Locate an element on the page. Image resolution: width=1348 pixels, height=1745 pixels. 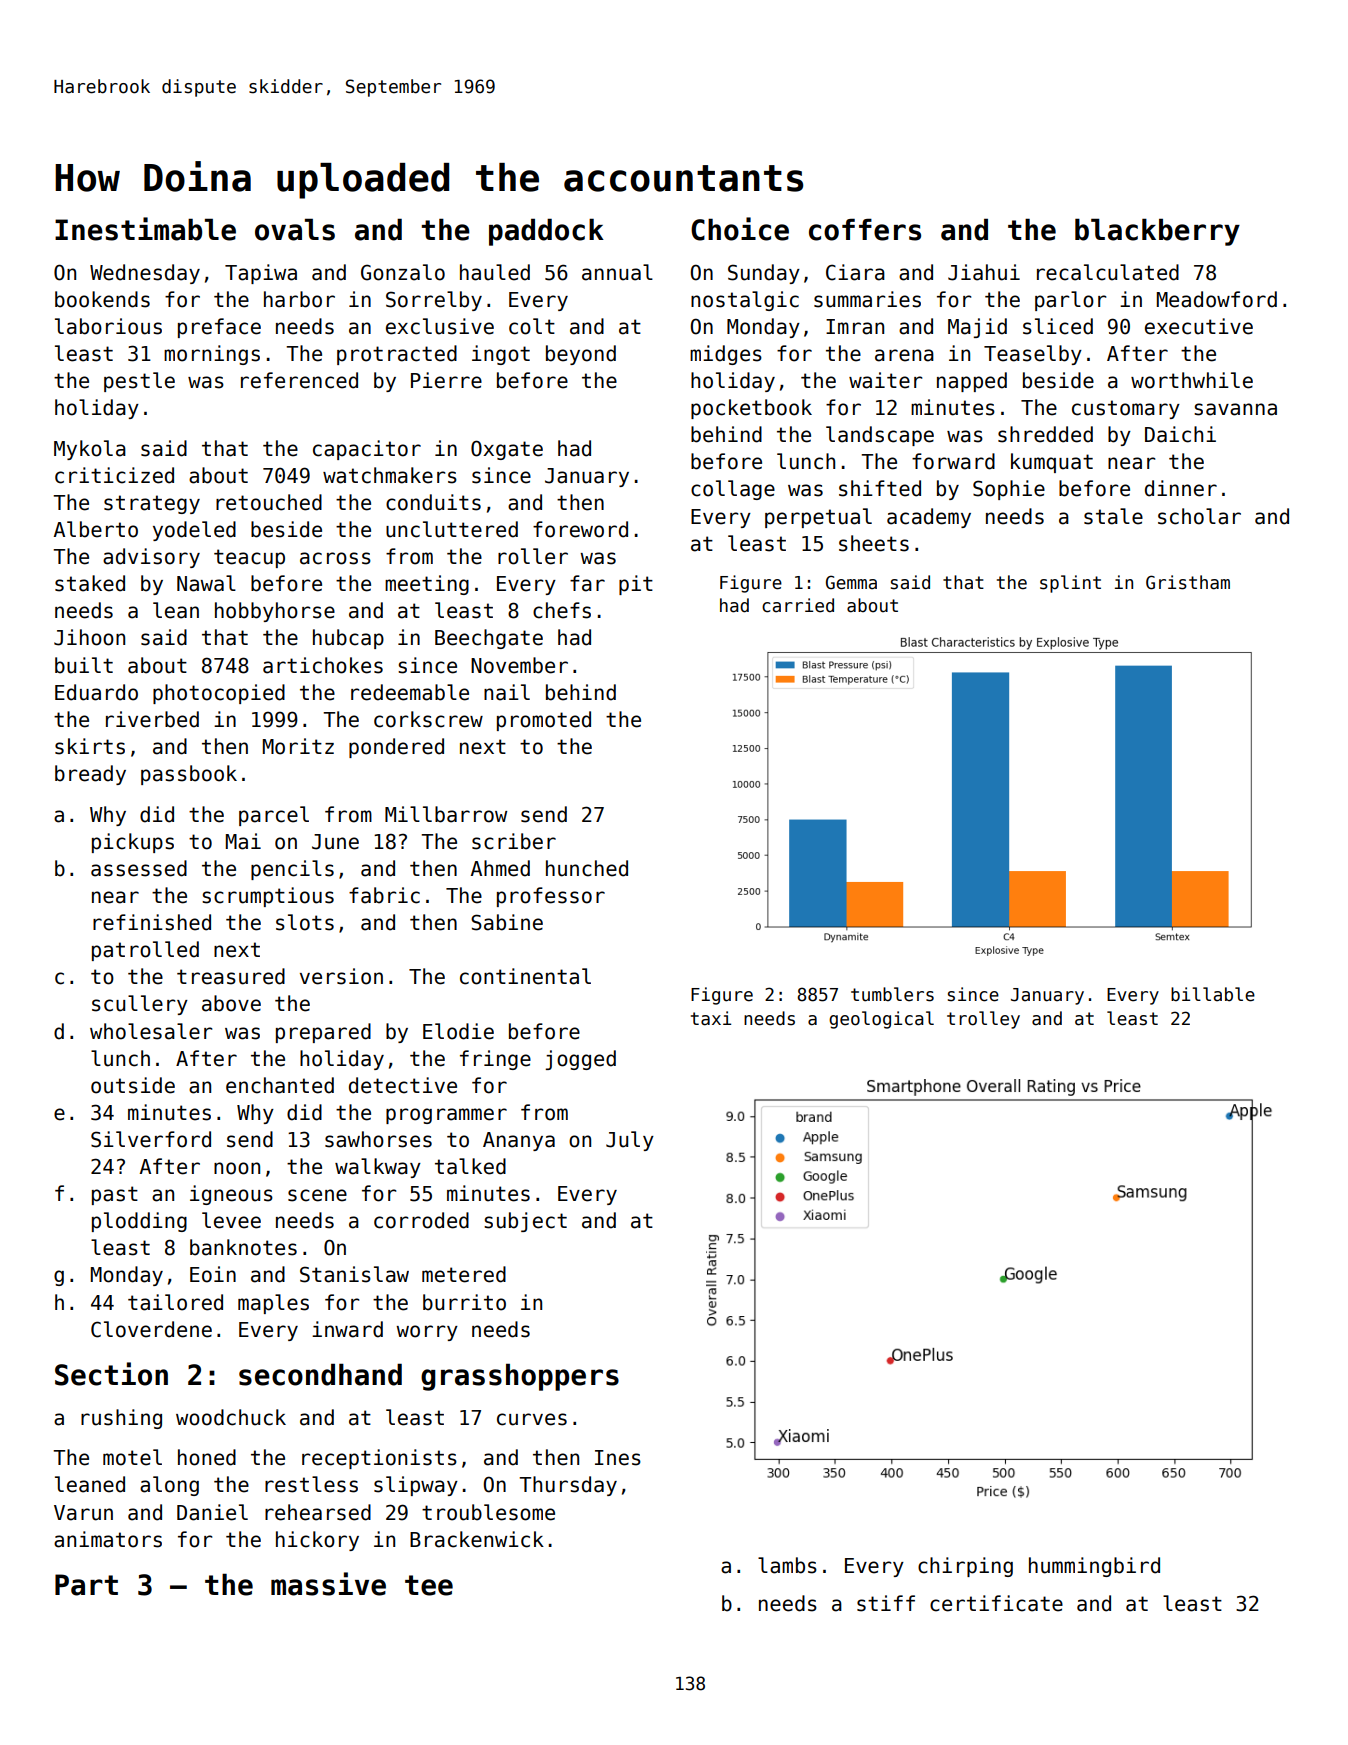
massive is located at coordinates (328, 1584).
